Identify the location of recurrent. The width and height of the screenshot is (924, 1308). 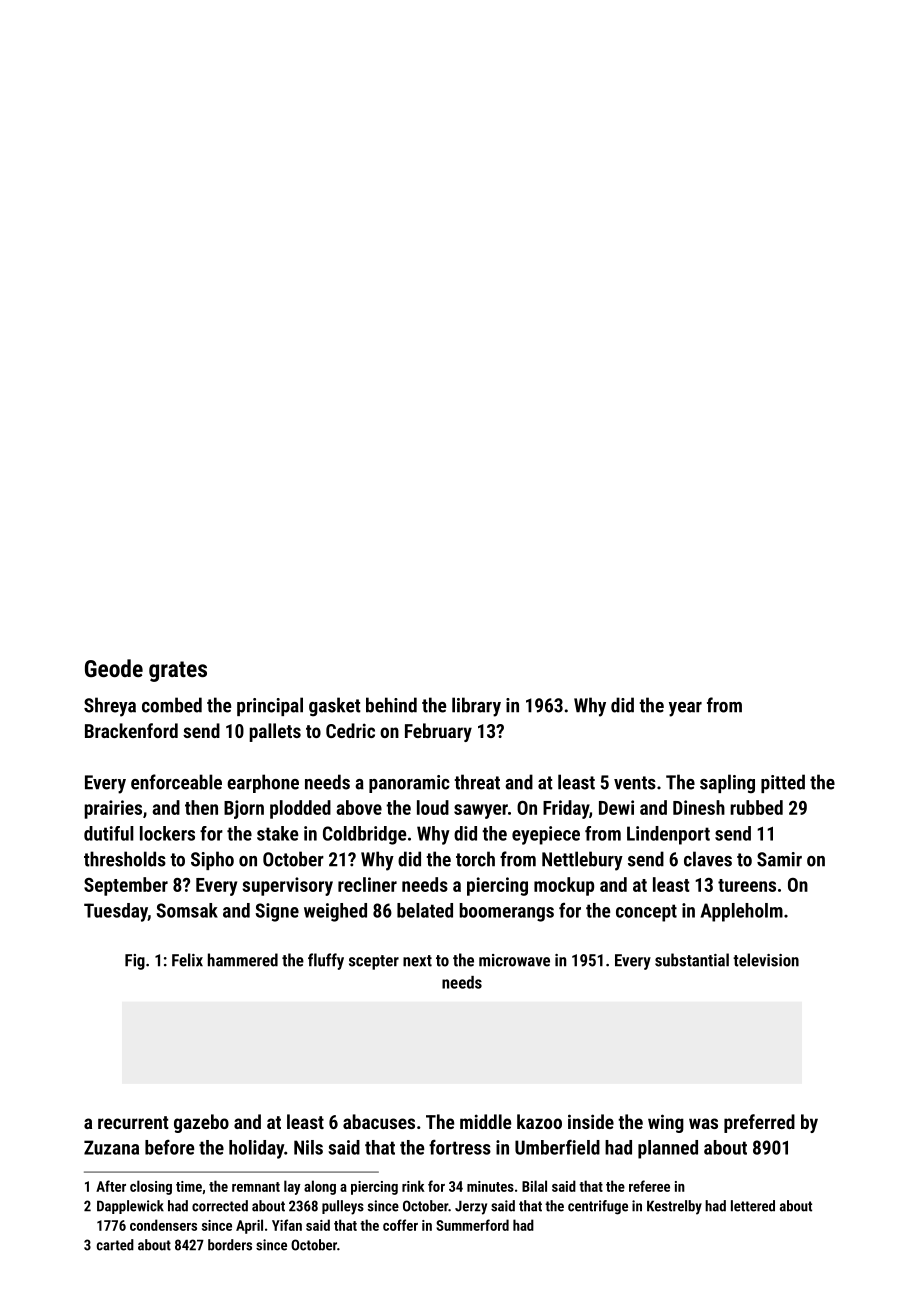
(133, 1122).
